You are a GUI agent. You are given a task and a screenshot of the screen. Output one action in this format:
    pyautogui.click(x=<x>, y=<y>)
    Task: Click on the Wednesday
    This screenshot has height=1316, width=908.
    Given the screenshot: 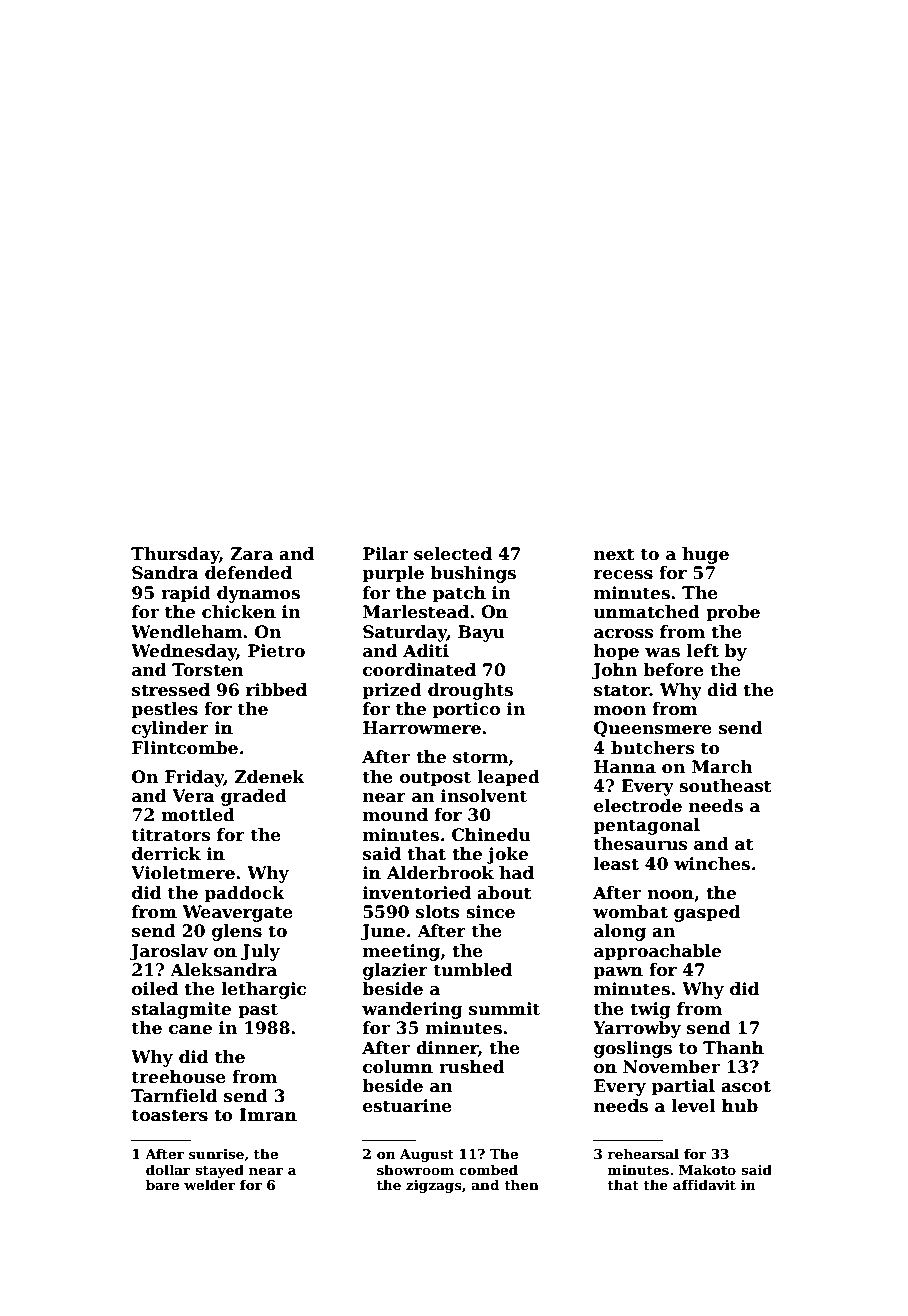 What is the action you would take?
    pyautogui.click(x=184, y=652)
